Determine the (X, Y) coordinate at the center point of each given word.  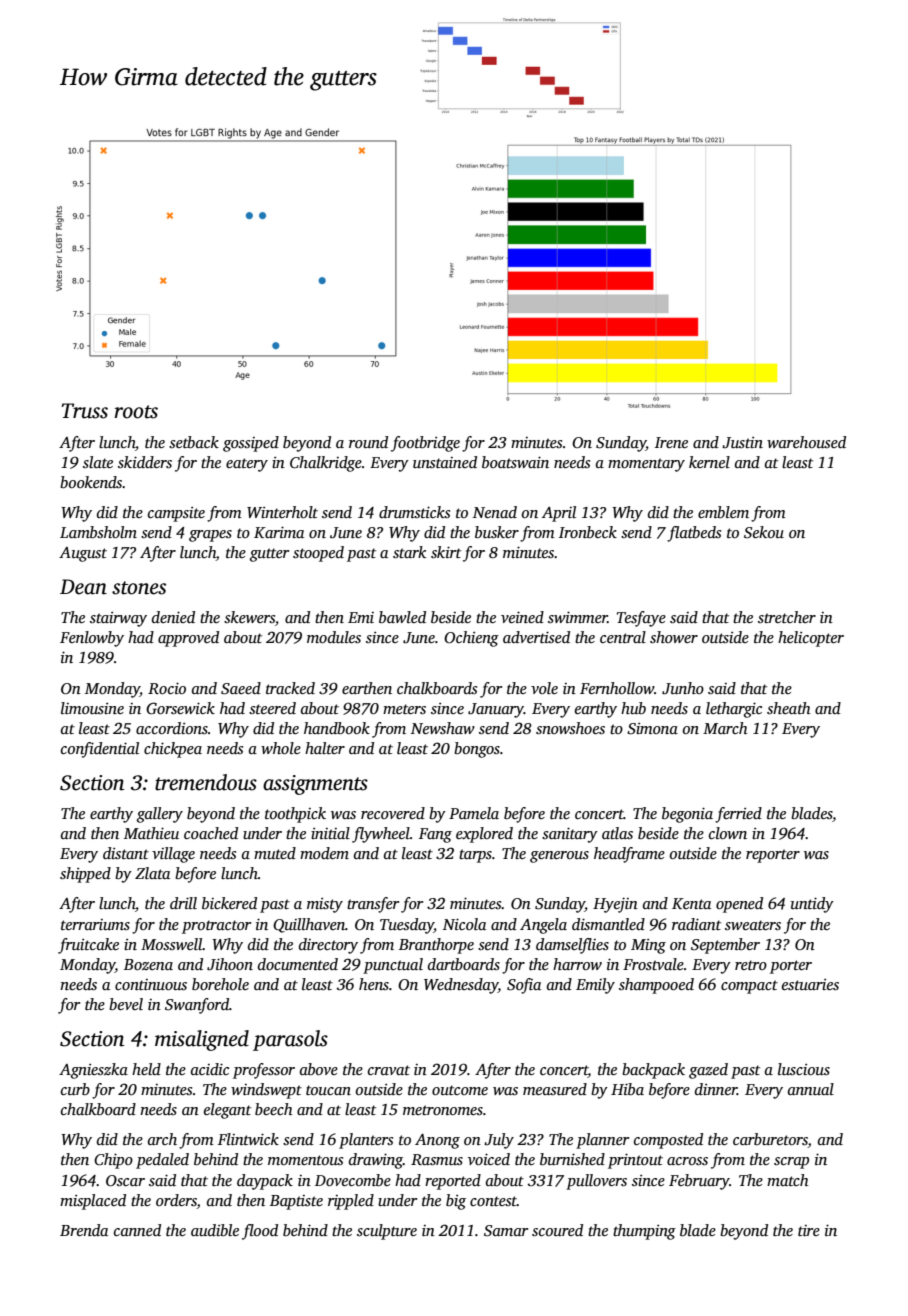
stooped (318, 554)
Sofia (524, 986)
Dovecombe (353, 1180)
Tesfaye (641, 619)
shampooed (656, 986)
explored (484, 835)
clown (728, 833)
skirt (446, 552)
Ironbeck (588, 532)
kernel (709, 462)
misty (325, 905)
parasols (290, 1040)
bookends (91, 482)
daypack (265, 1182)
